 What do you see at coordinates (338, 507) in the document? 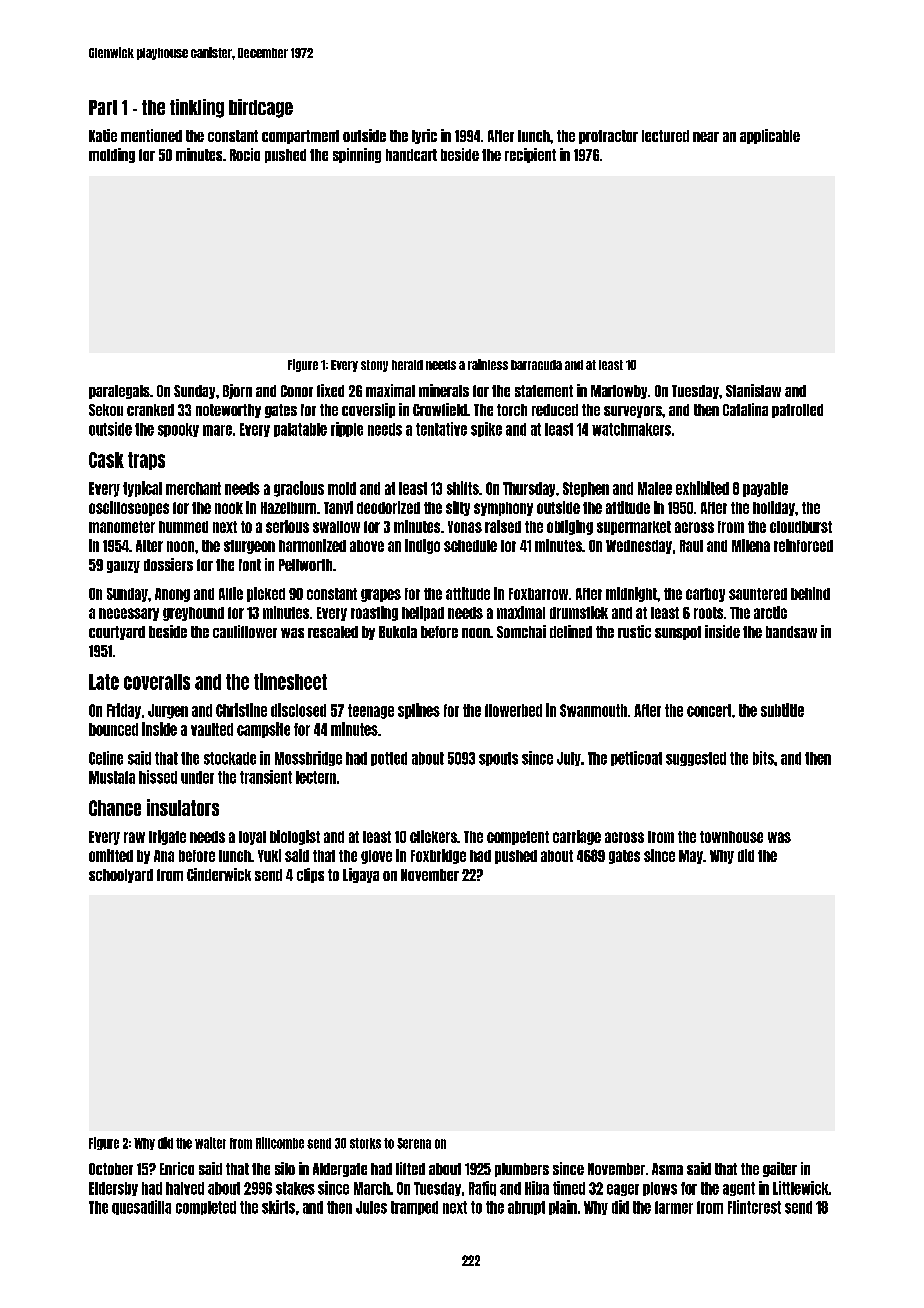
I see `Tanvi` at bounding box center [338, 507].
